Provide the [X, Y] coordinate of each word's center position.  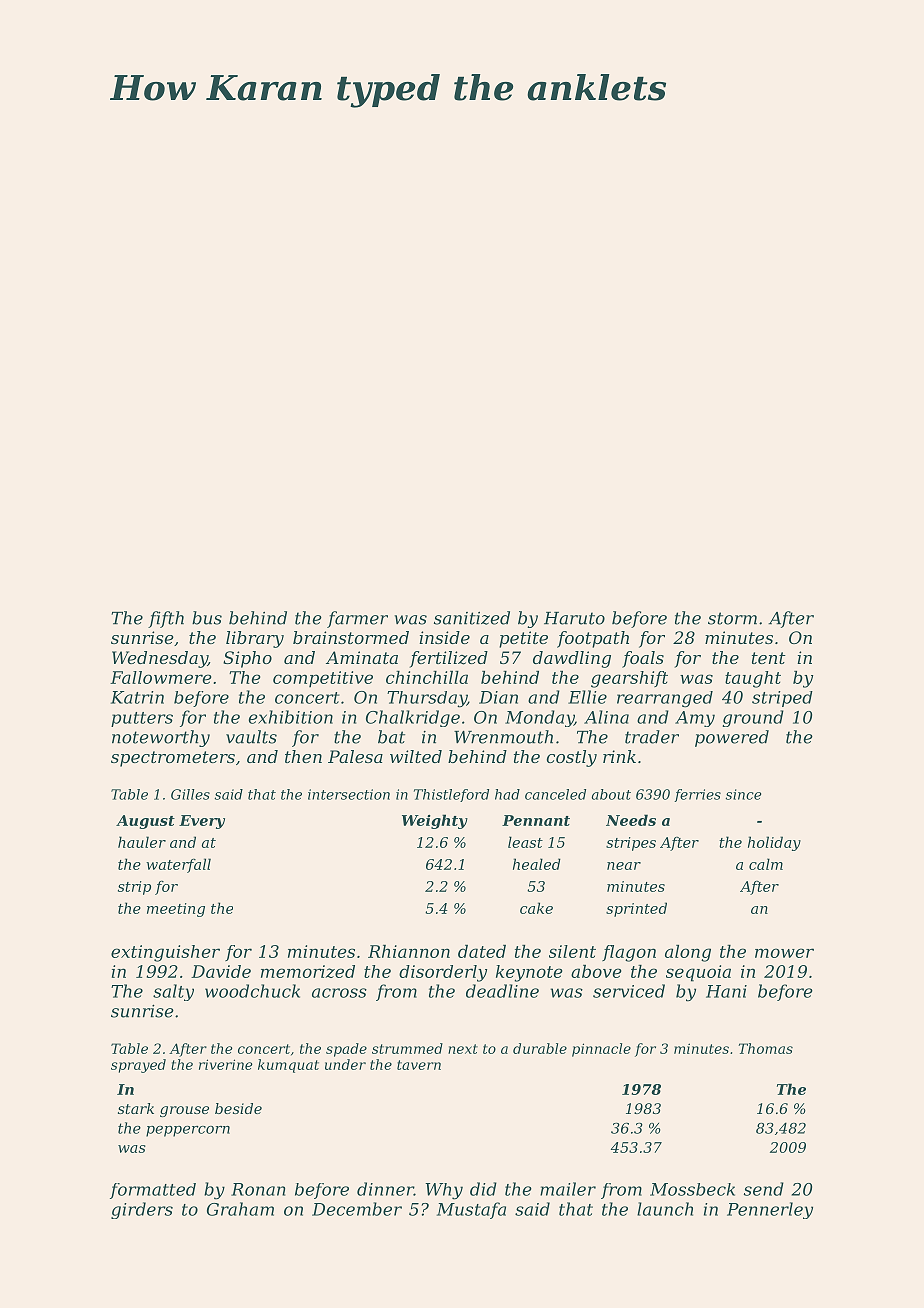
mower [784, 953]
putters [142, 719]
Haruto [574, 618]
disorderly [443, 973]
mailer [568, 1189]
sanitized [472, 618]
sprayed [138, 1066]
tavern [419, 1065]
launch [665, 1209]
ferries [697, 795]
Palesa [355, 756]
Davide [221, 971]
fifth [166, 619]
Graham [240, 1209]
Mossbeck [692, 1189]
